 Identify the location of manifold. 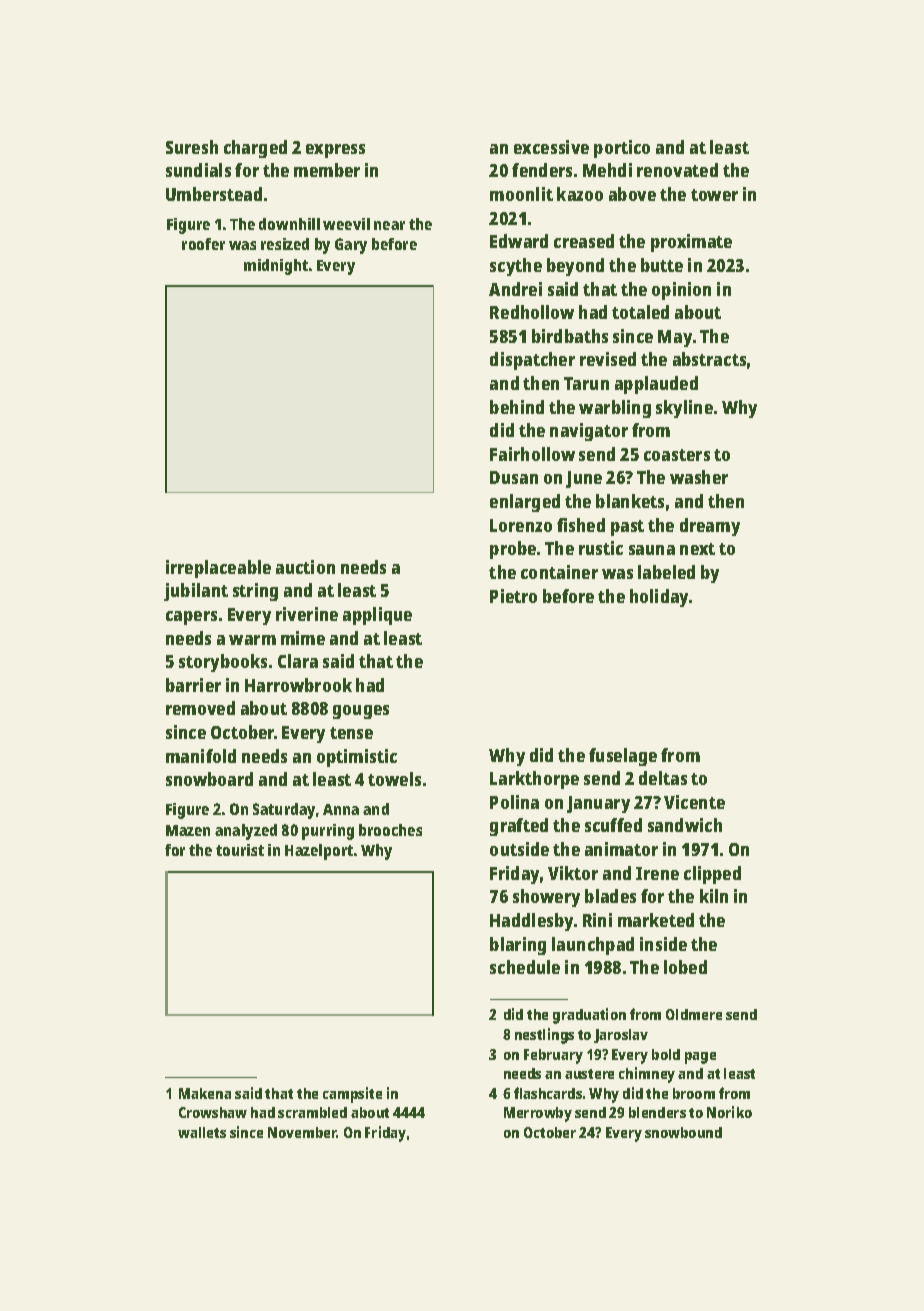
(201, 756).
